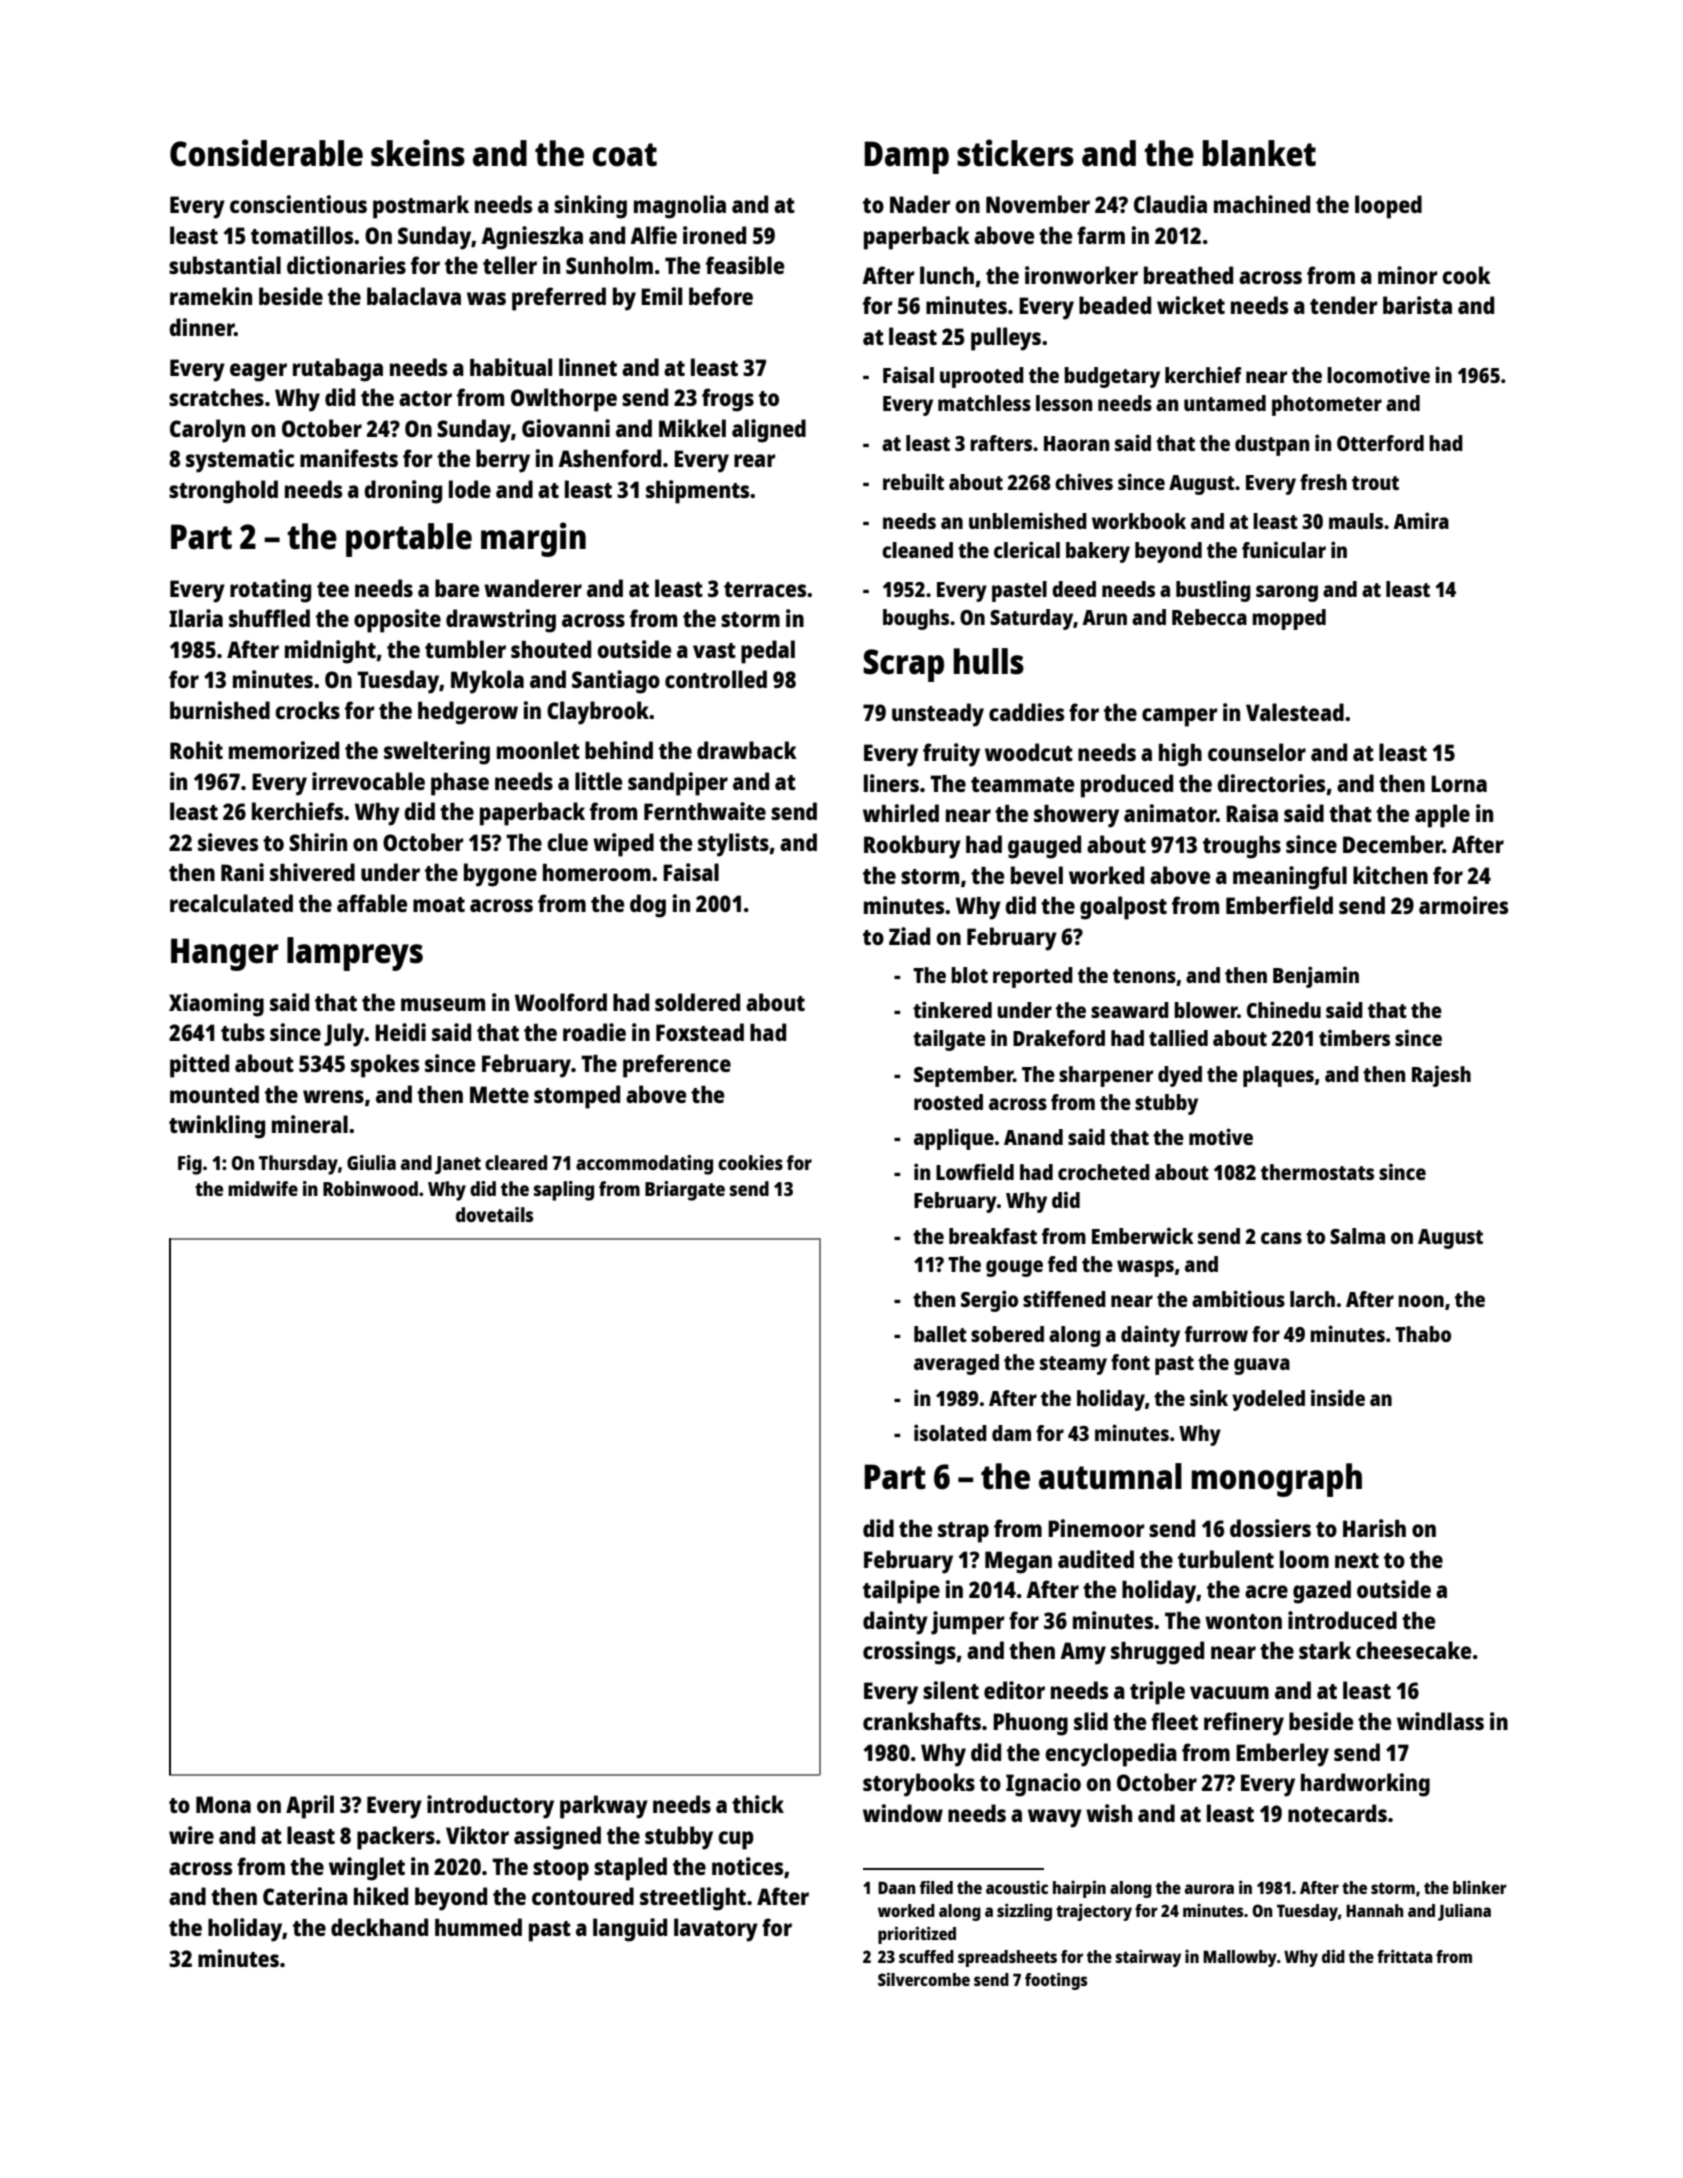 The image size is (1683, 2178). Describe the element at coordinates (190, 1165) in the document. I see `Fig` at that location.
